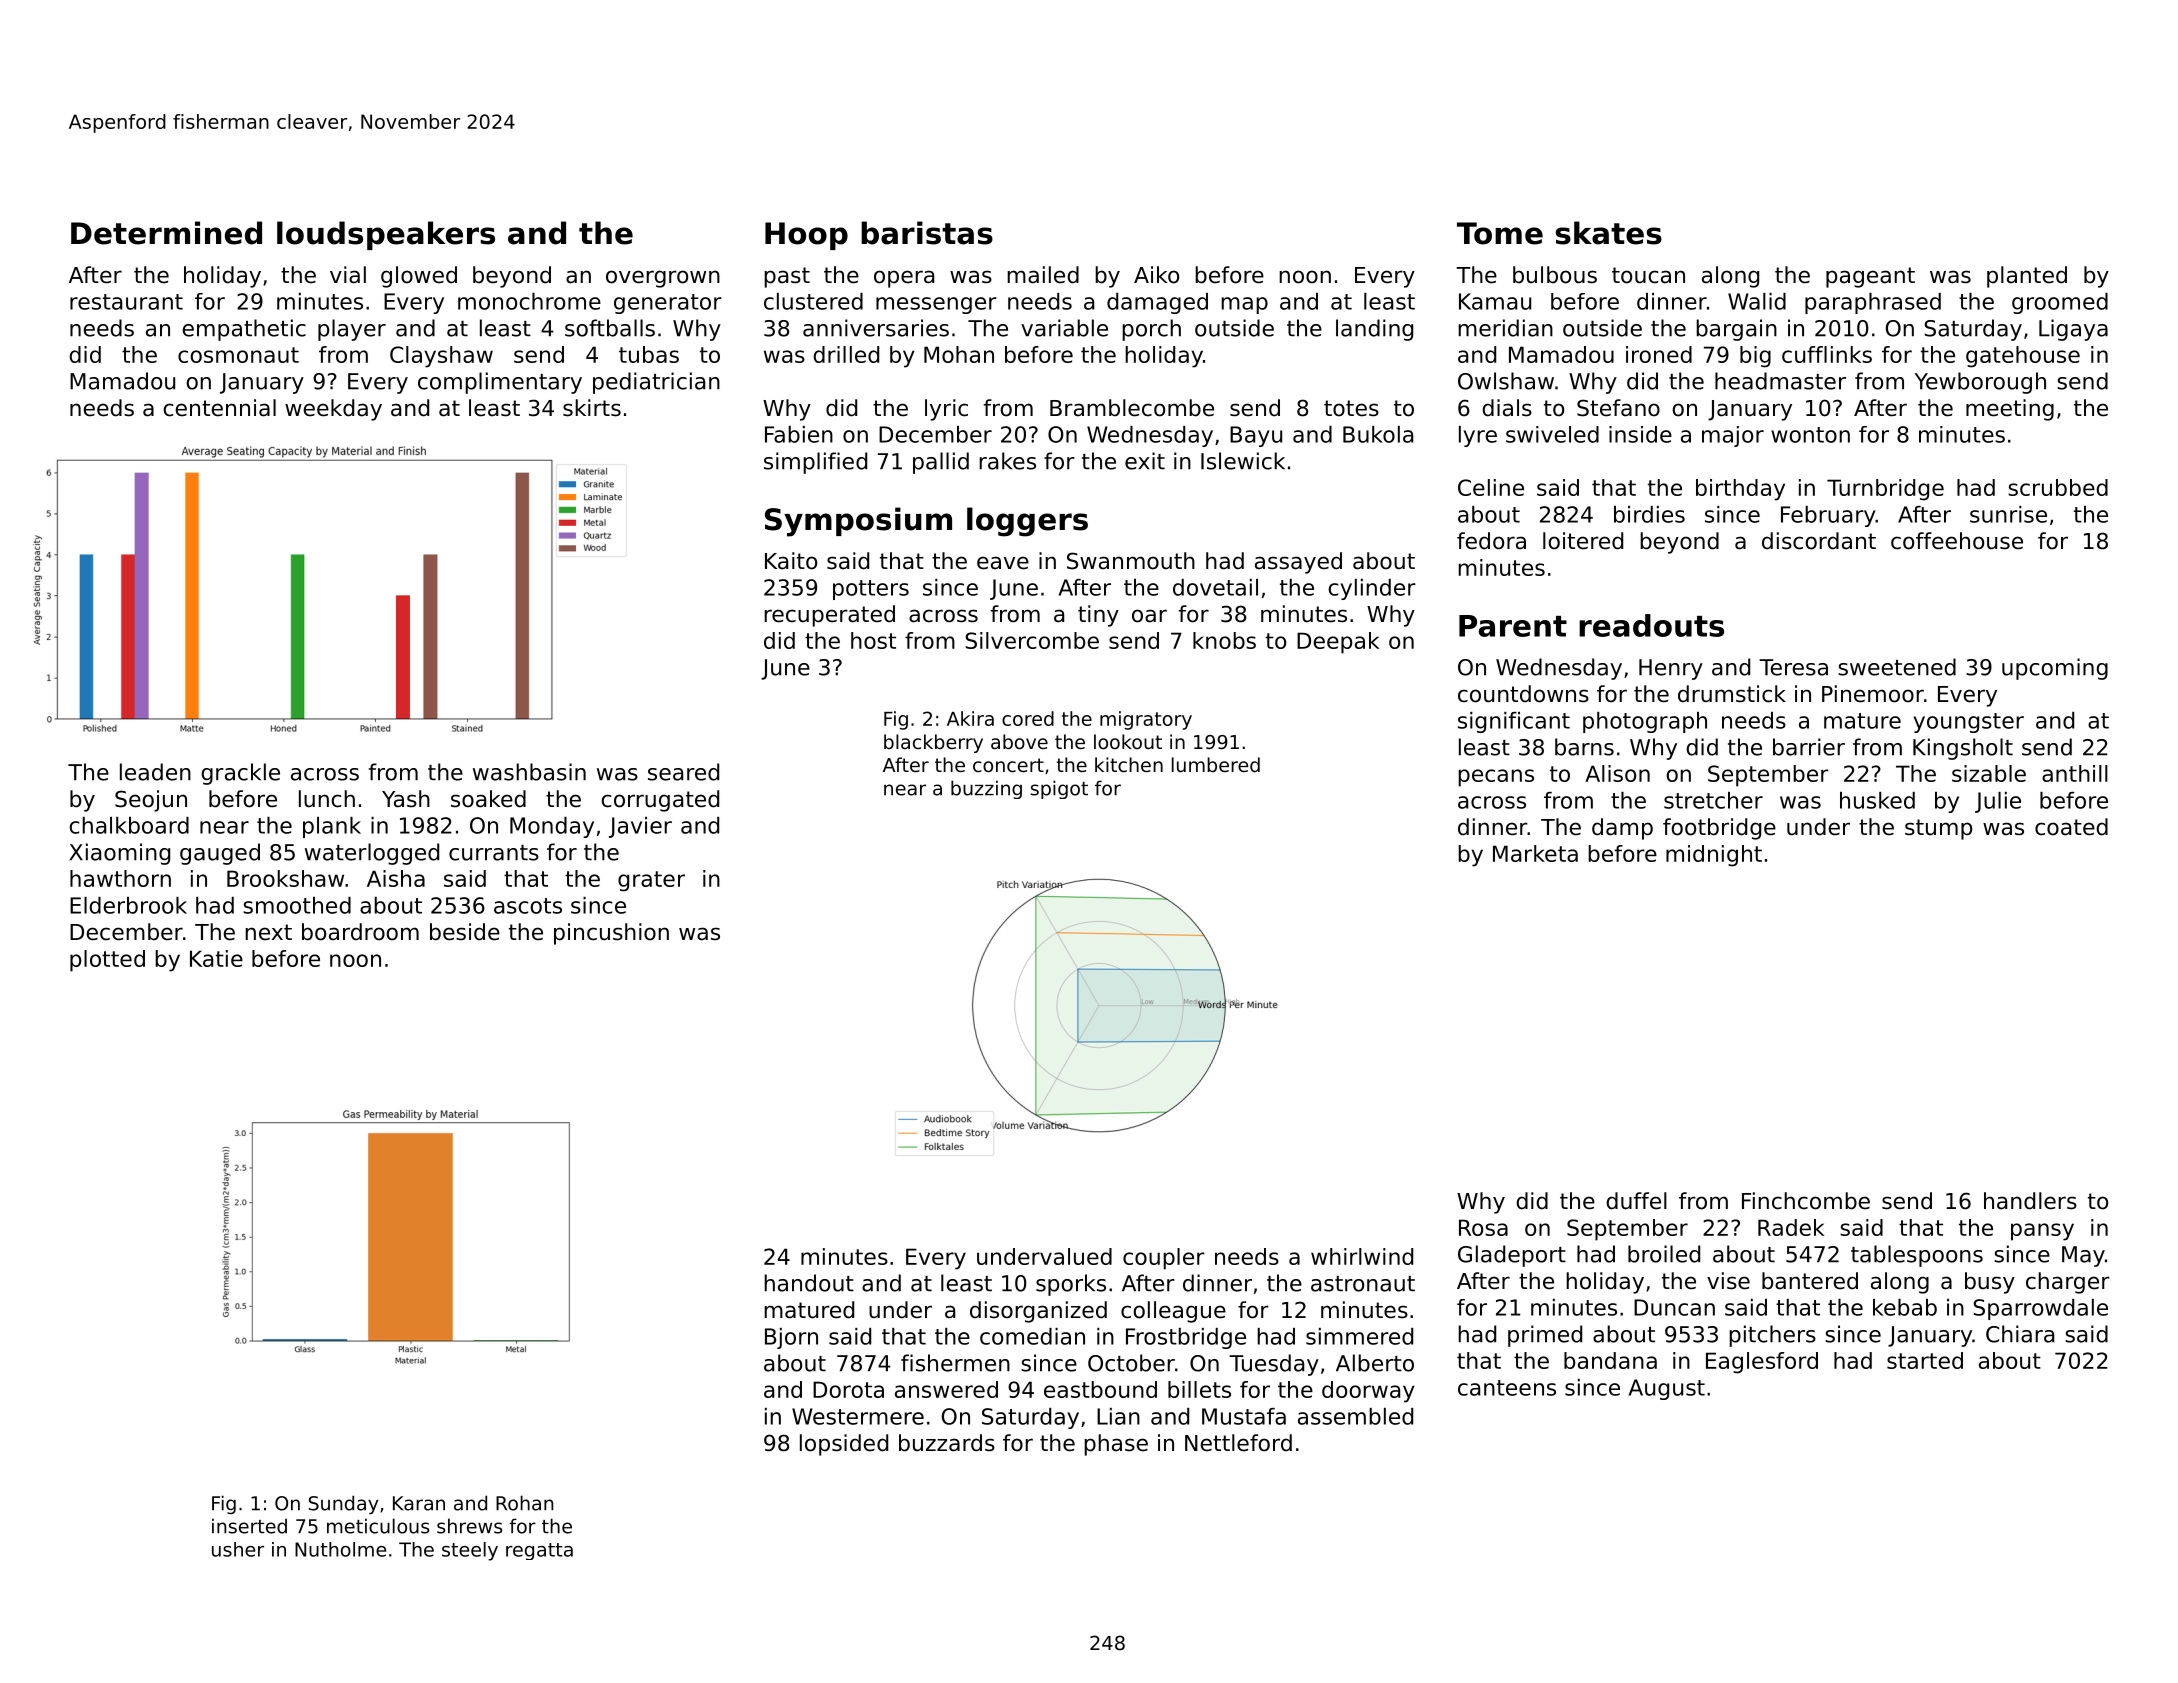 This image has height=1683, width=2178. Describe the element at coordinates (249, 1526) in the image. I see `inserted` at that location.
